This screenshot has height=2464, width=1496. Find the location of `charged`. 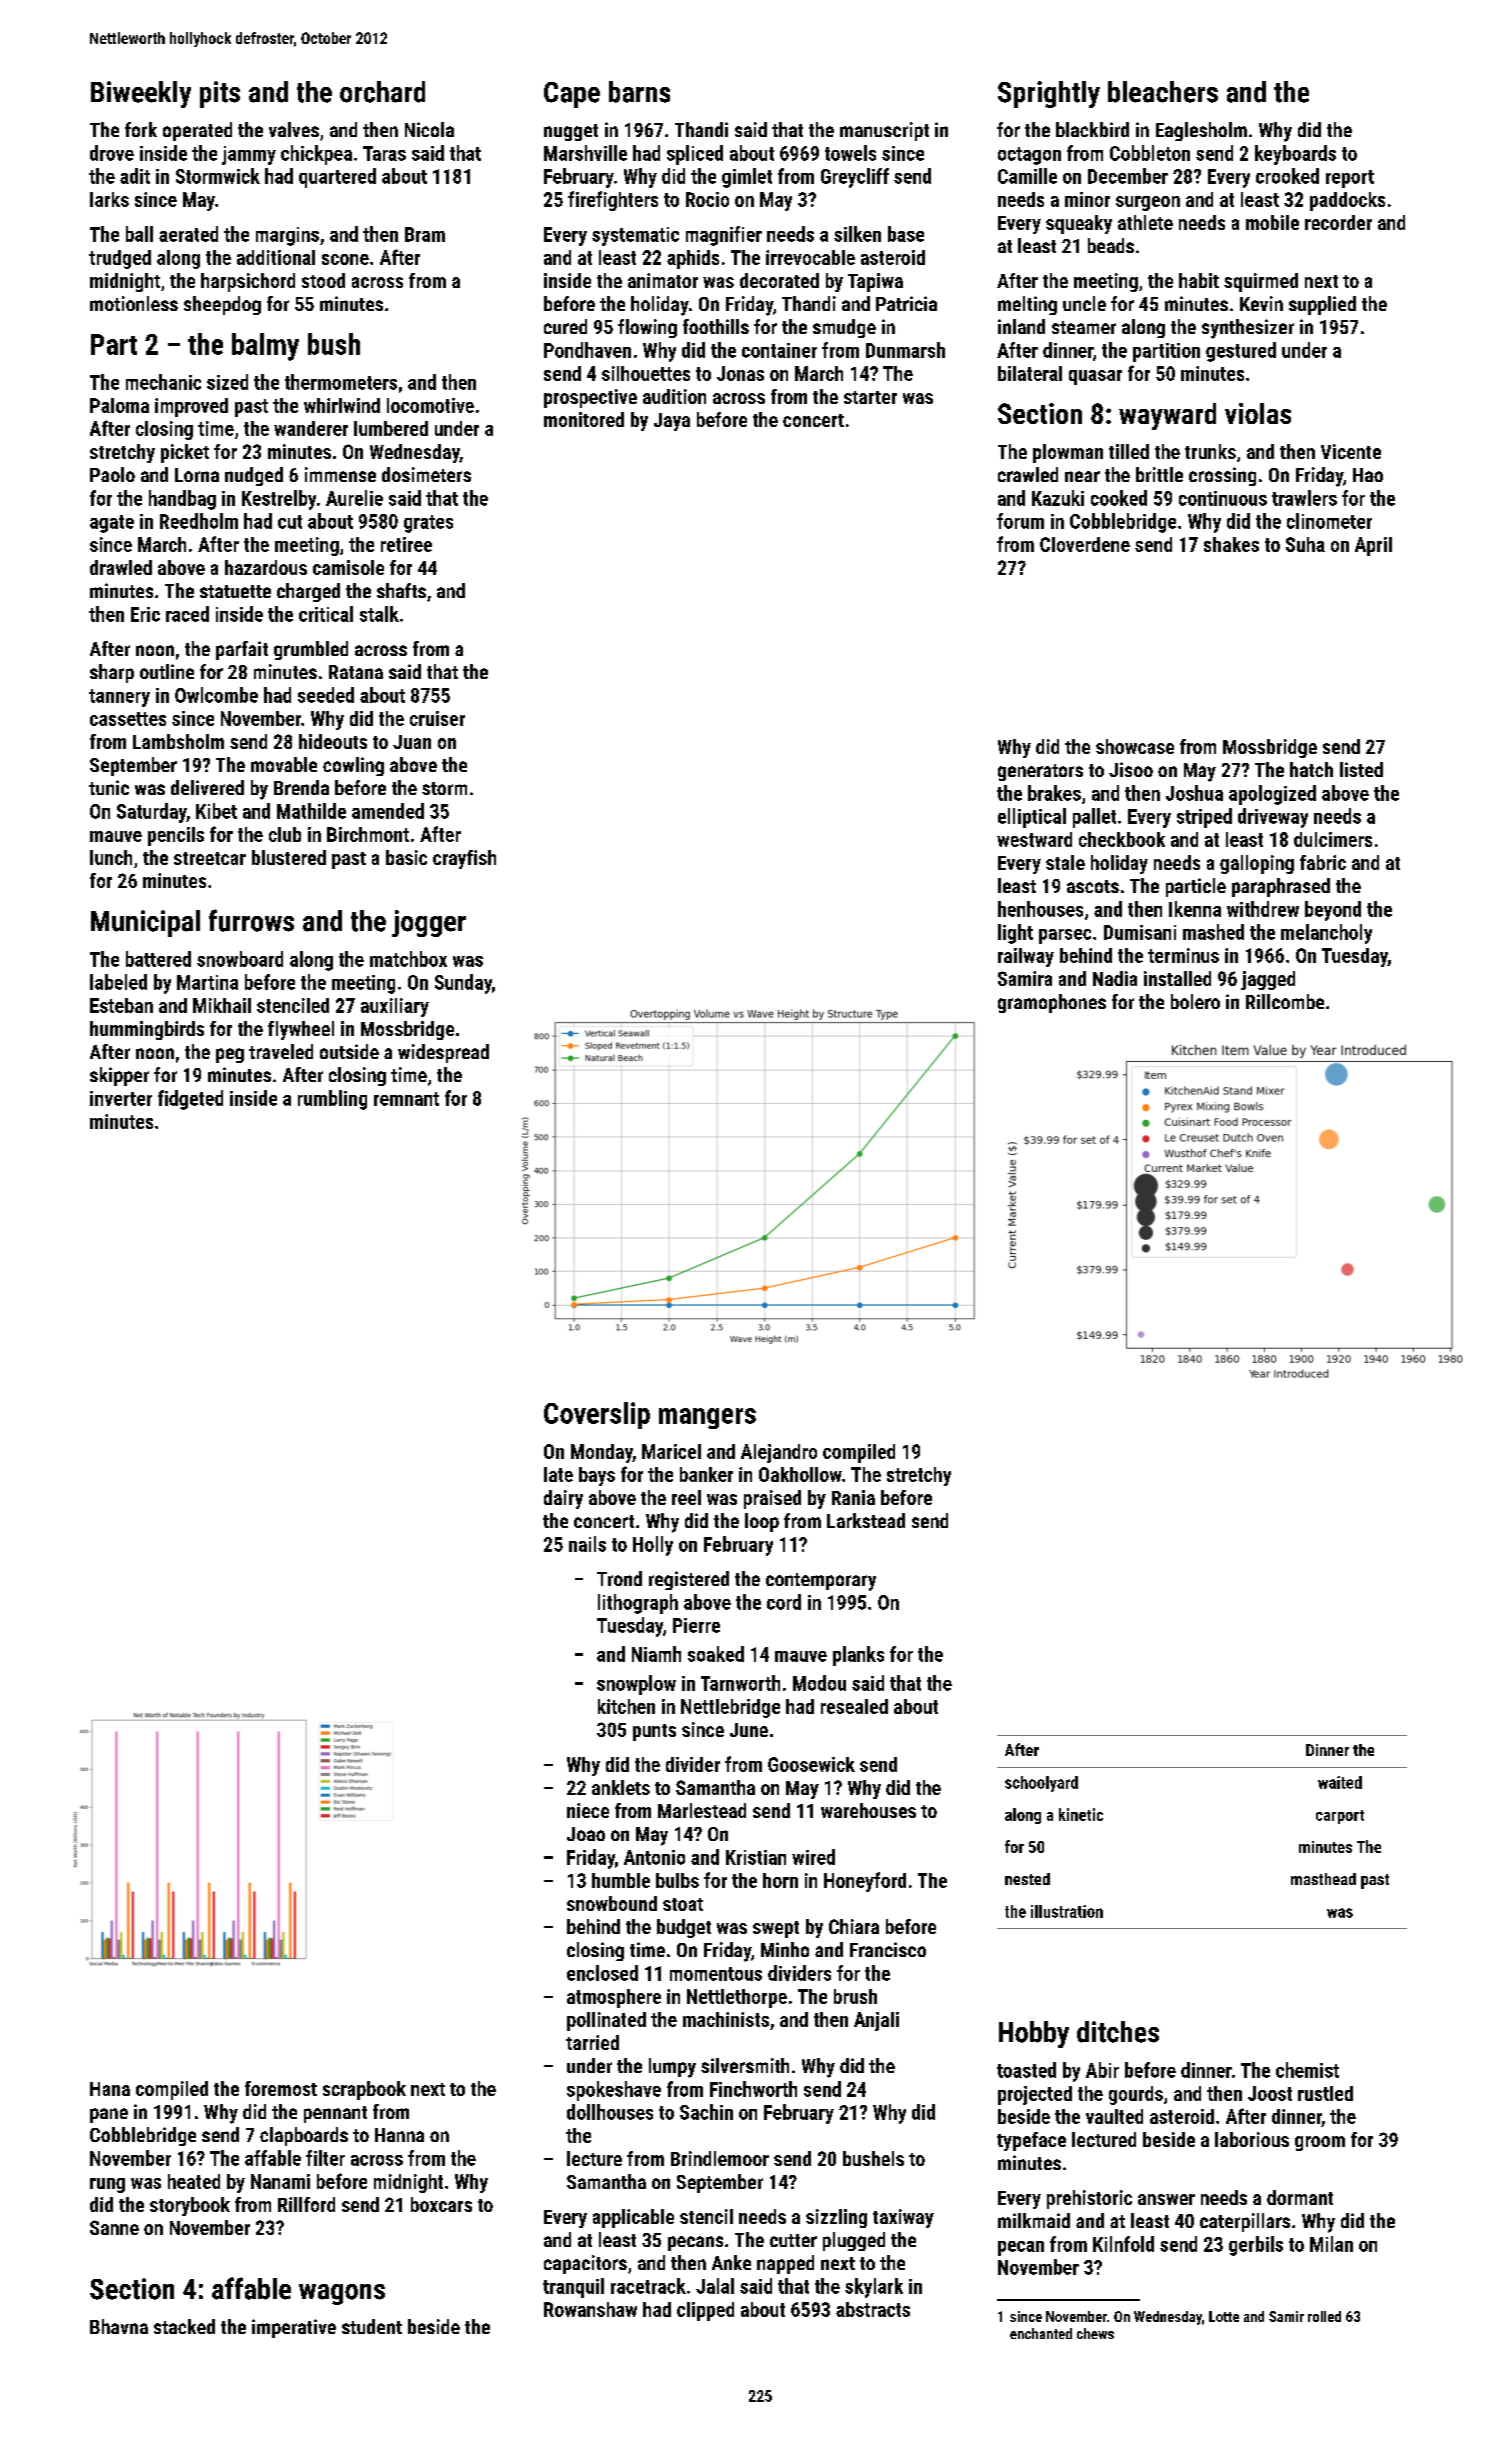

charged is located at coordinates (308, 592).
